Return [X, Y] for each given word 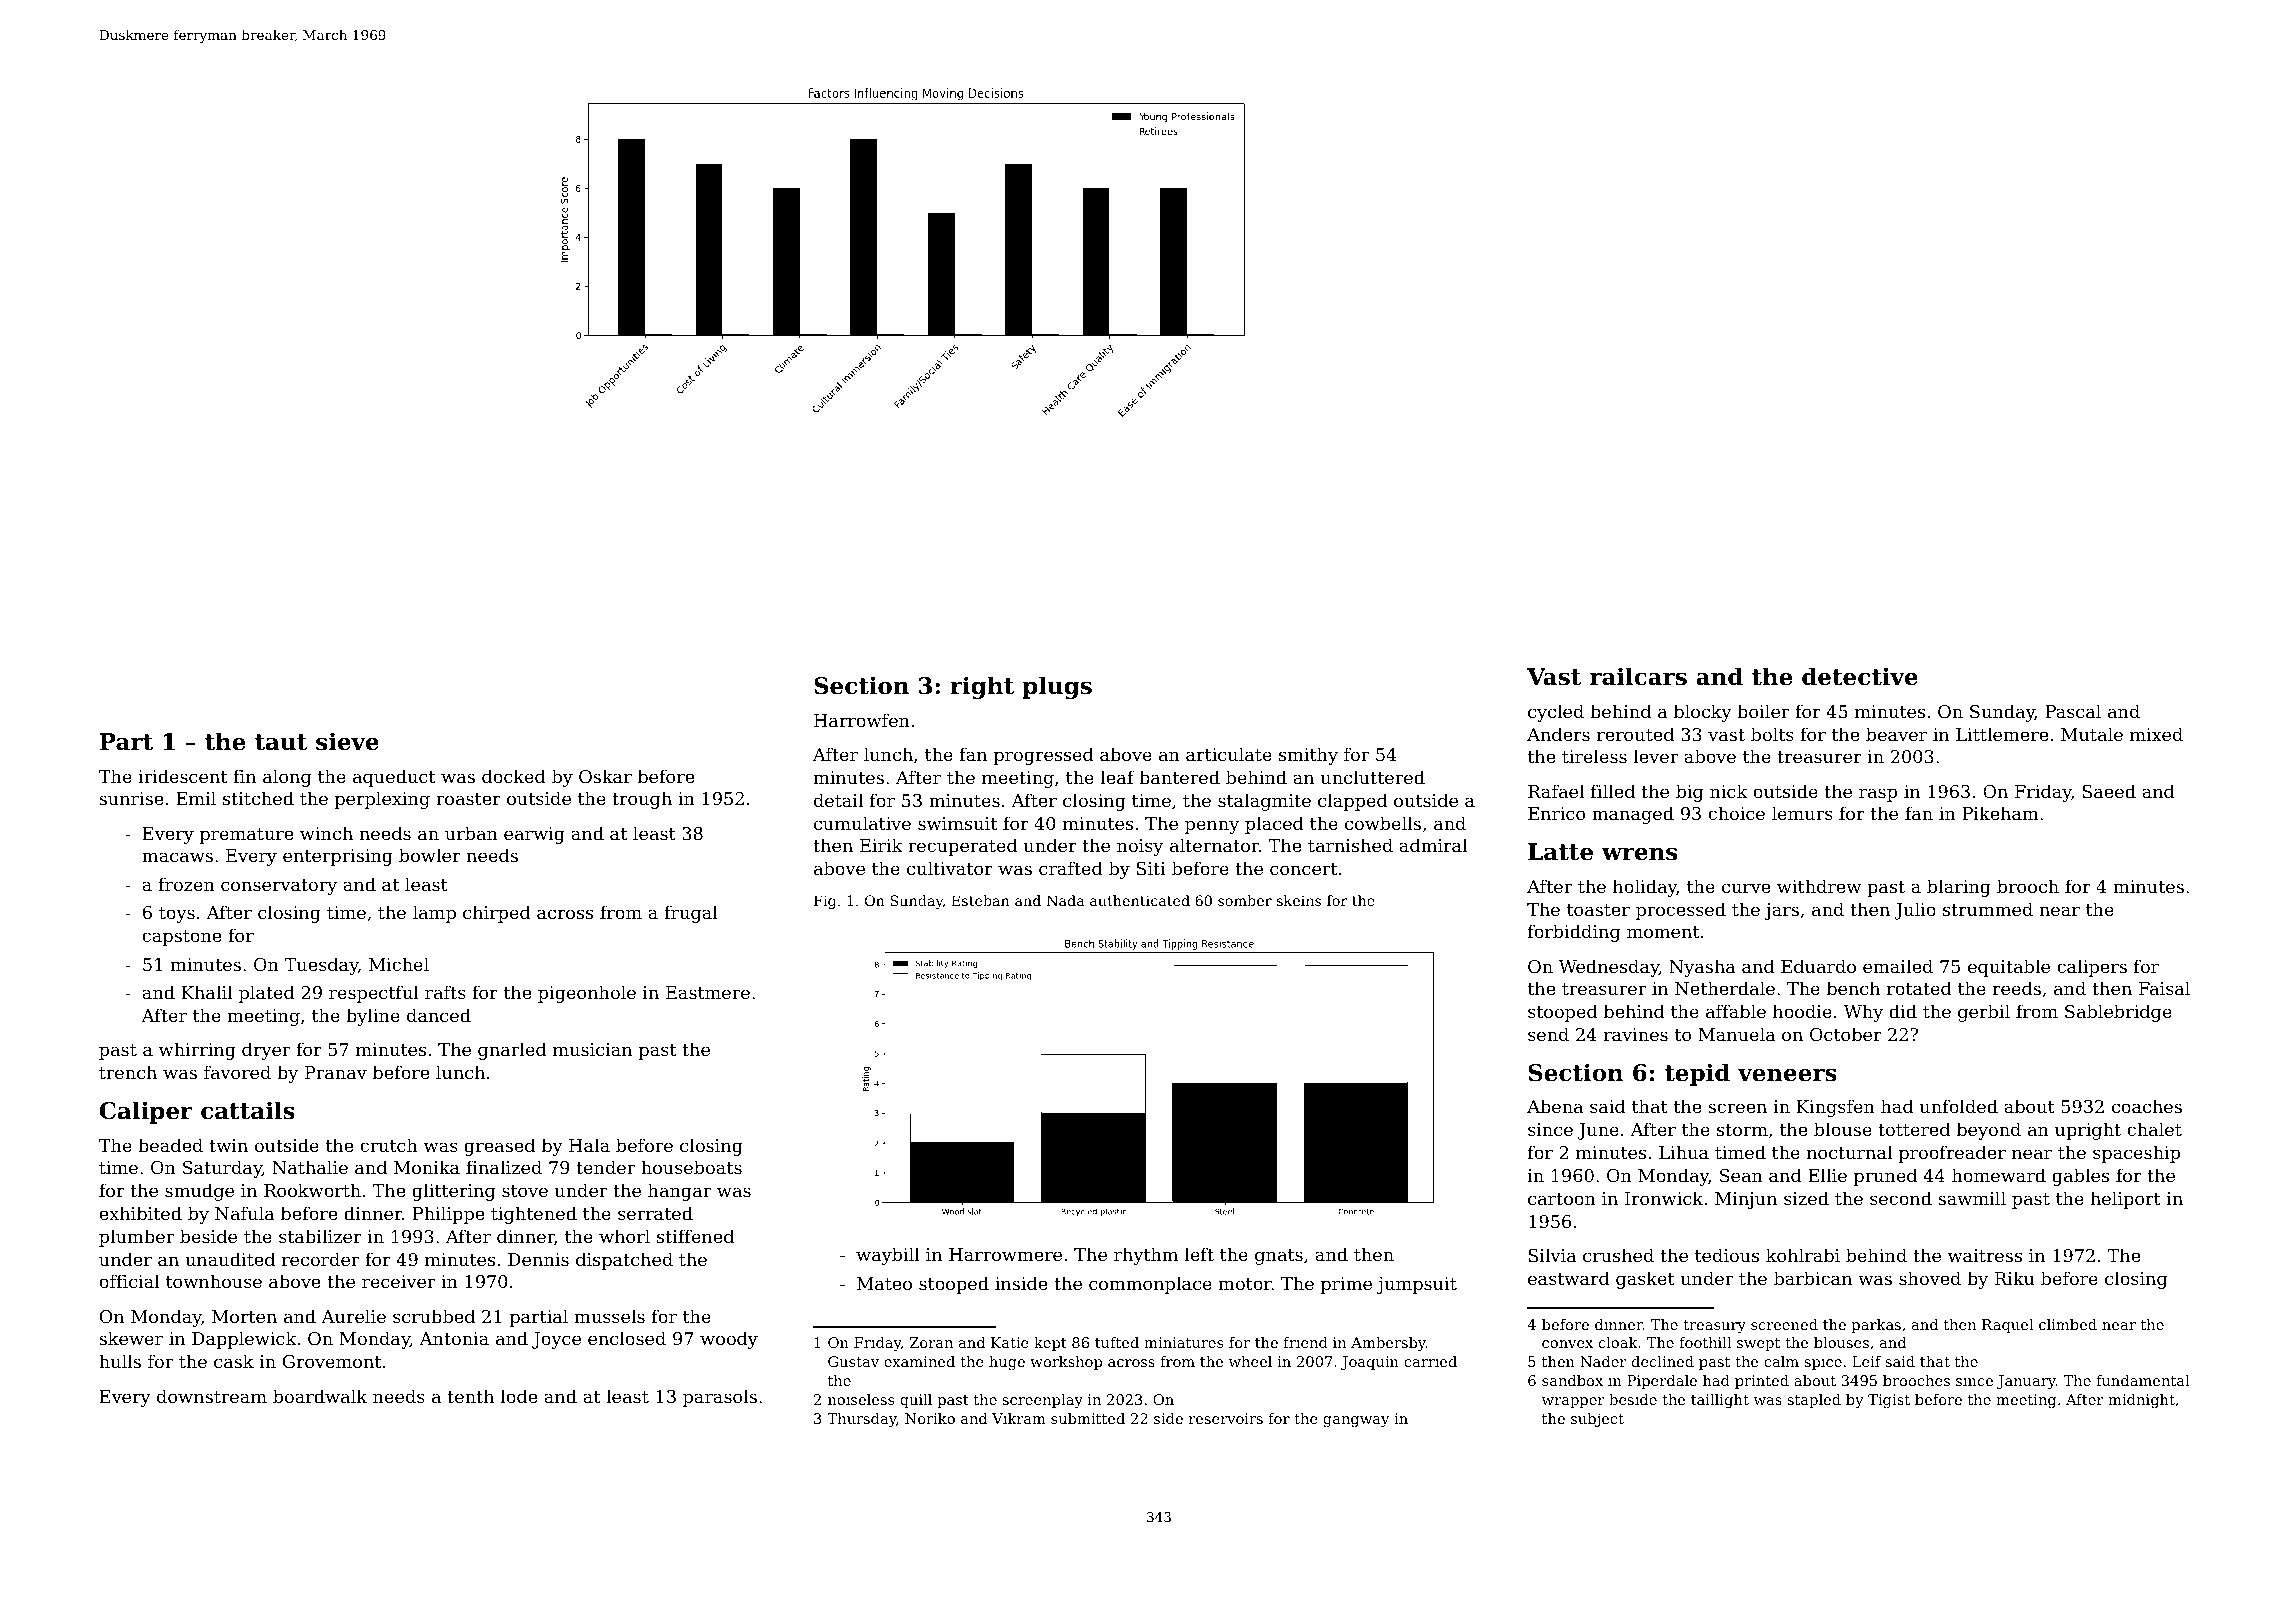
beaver [1896, 734]
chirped [497, 914]
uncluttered [1373, 777]
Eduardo [1818, 966]
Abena [1555, 1106]
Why [1863, 1013]
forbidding [1574, 933]
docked [514, 776]
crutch [389, 1145]
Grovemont [332, 1361]
